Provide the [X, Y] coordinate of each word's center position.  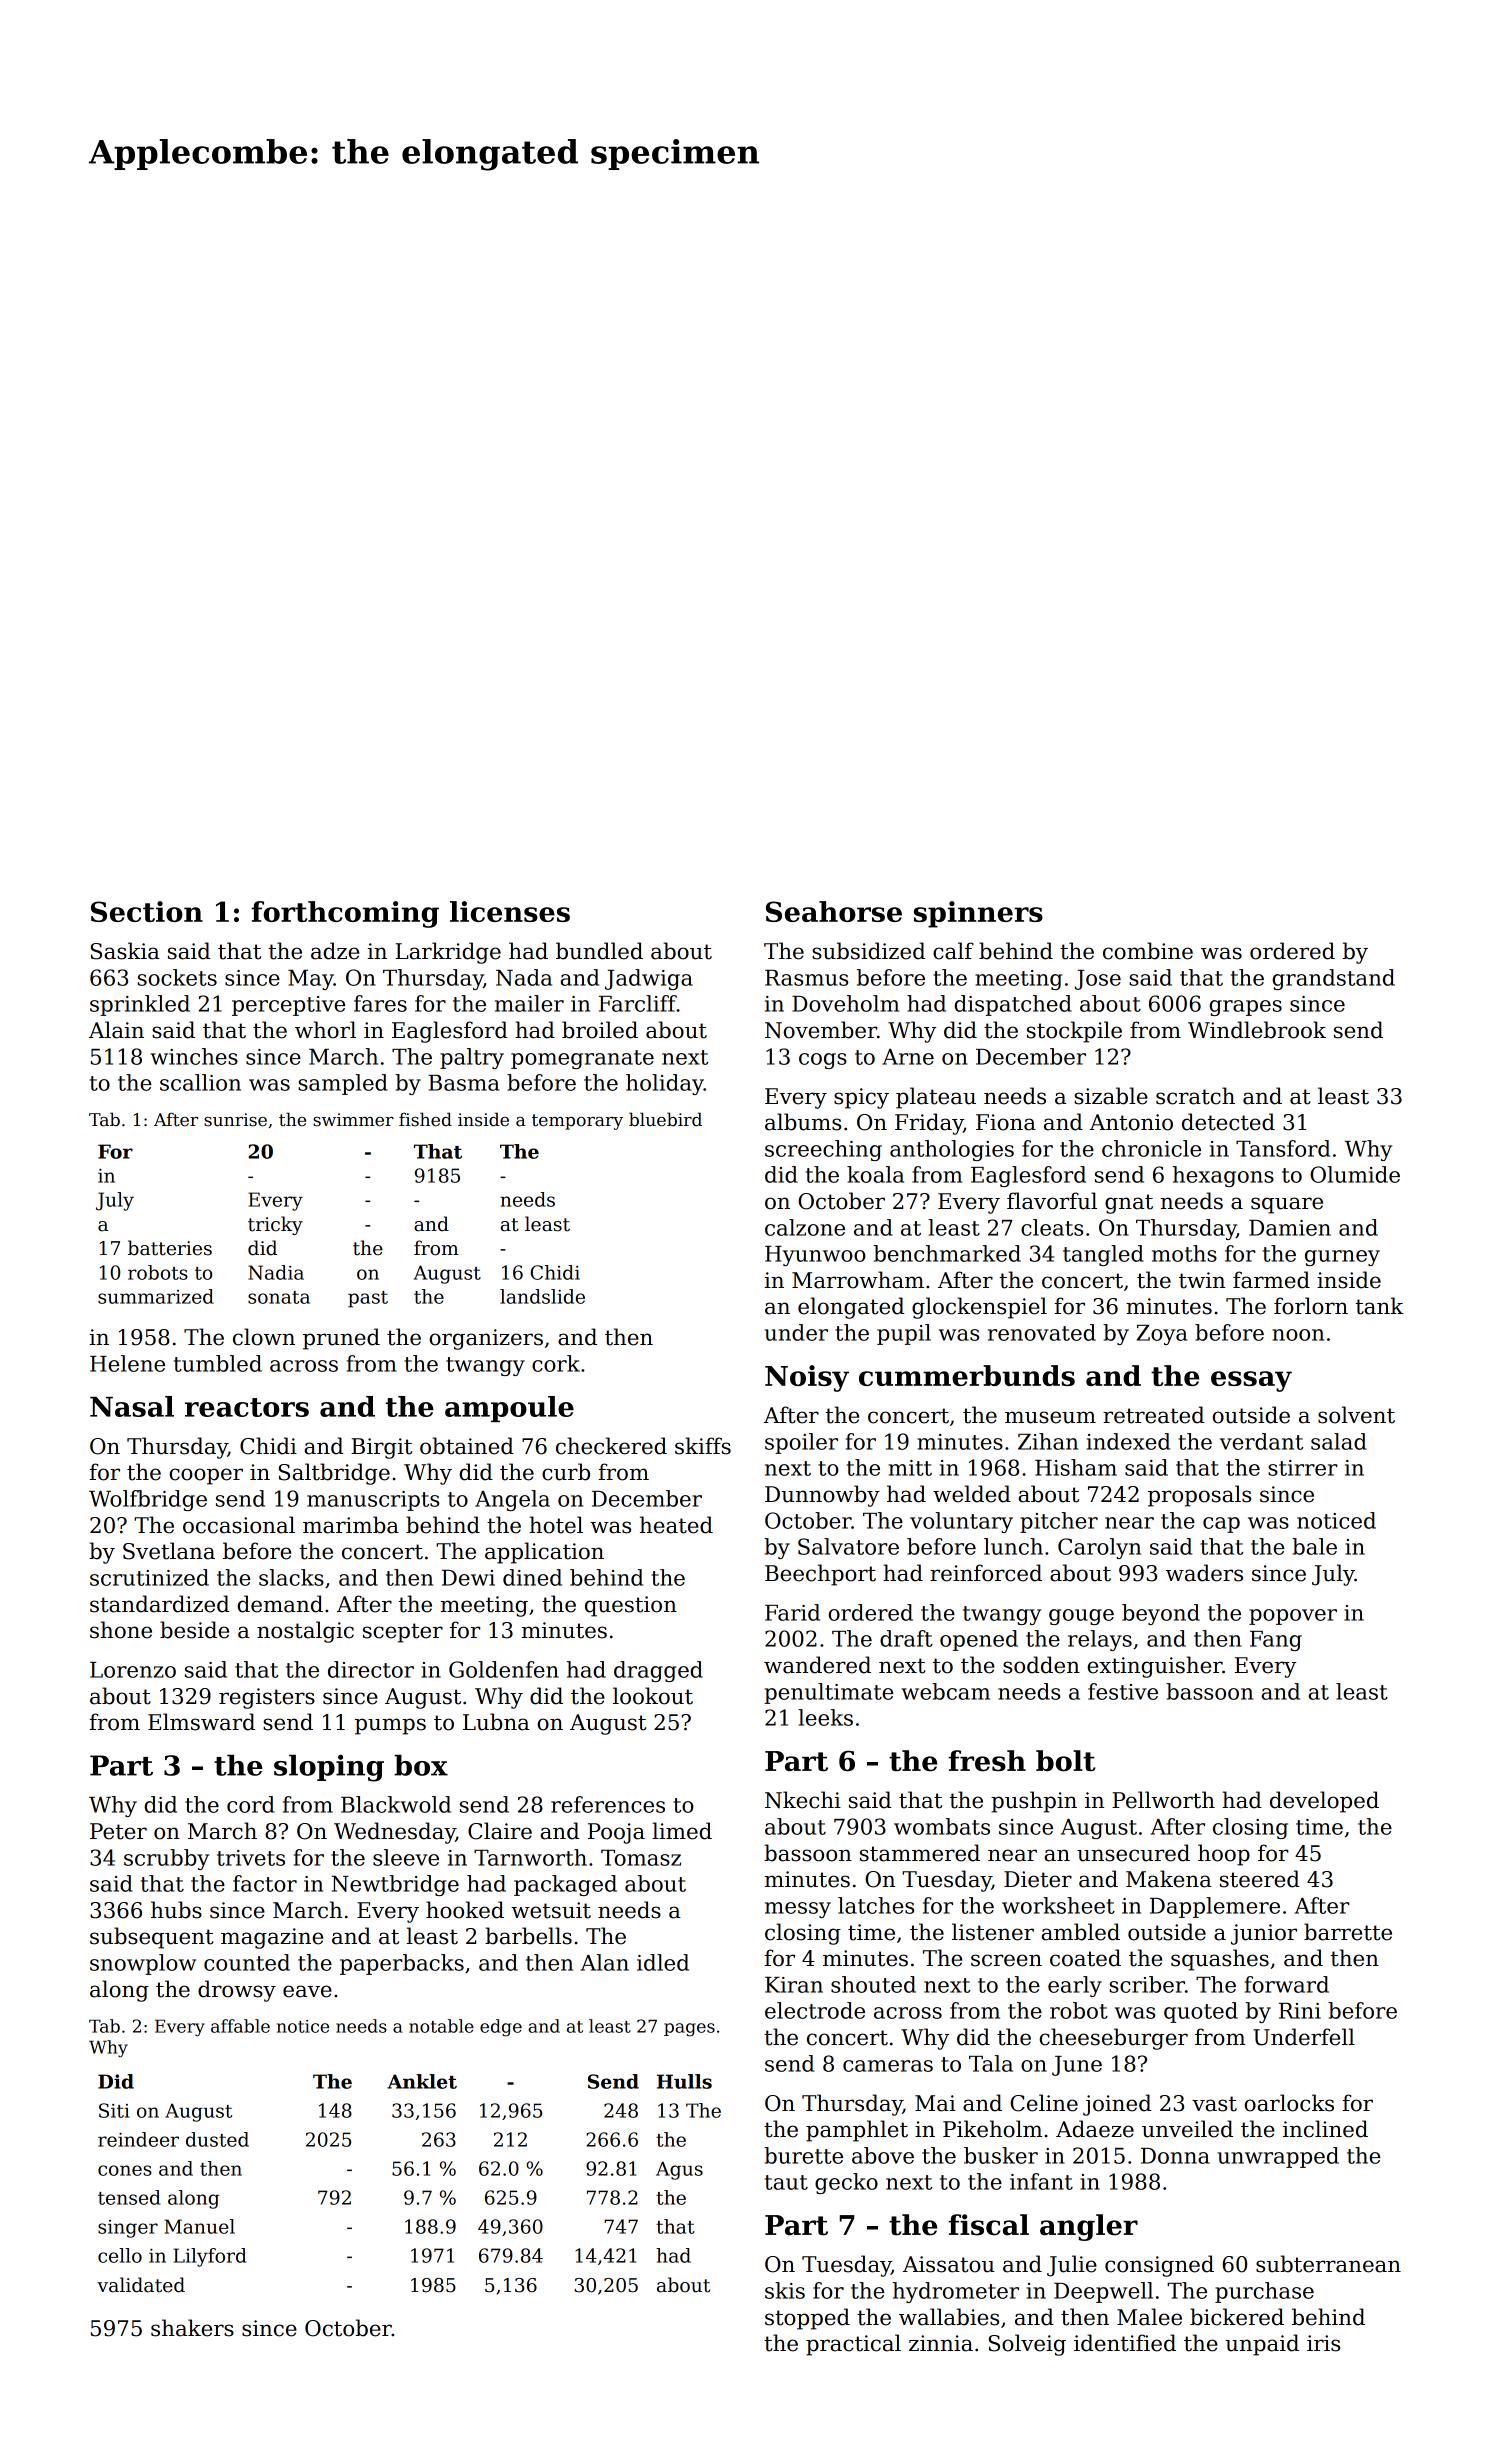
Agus [679, 2170]
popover [1293, 1617]
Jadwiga [649, 979]
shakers [192, 2328]
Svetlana [169, 1551]
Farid [792, 1612]
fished [425, 1119]
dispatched [1013, 1005]
